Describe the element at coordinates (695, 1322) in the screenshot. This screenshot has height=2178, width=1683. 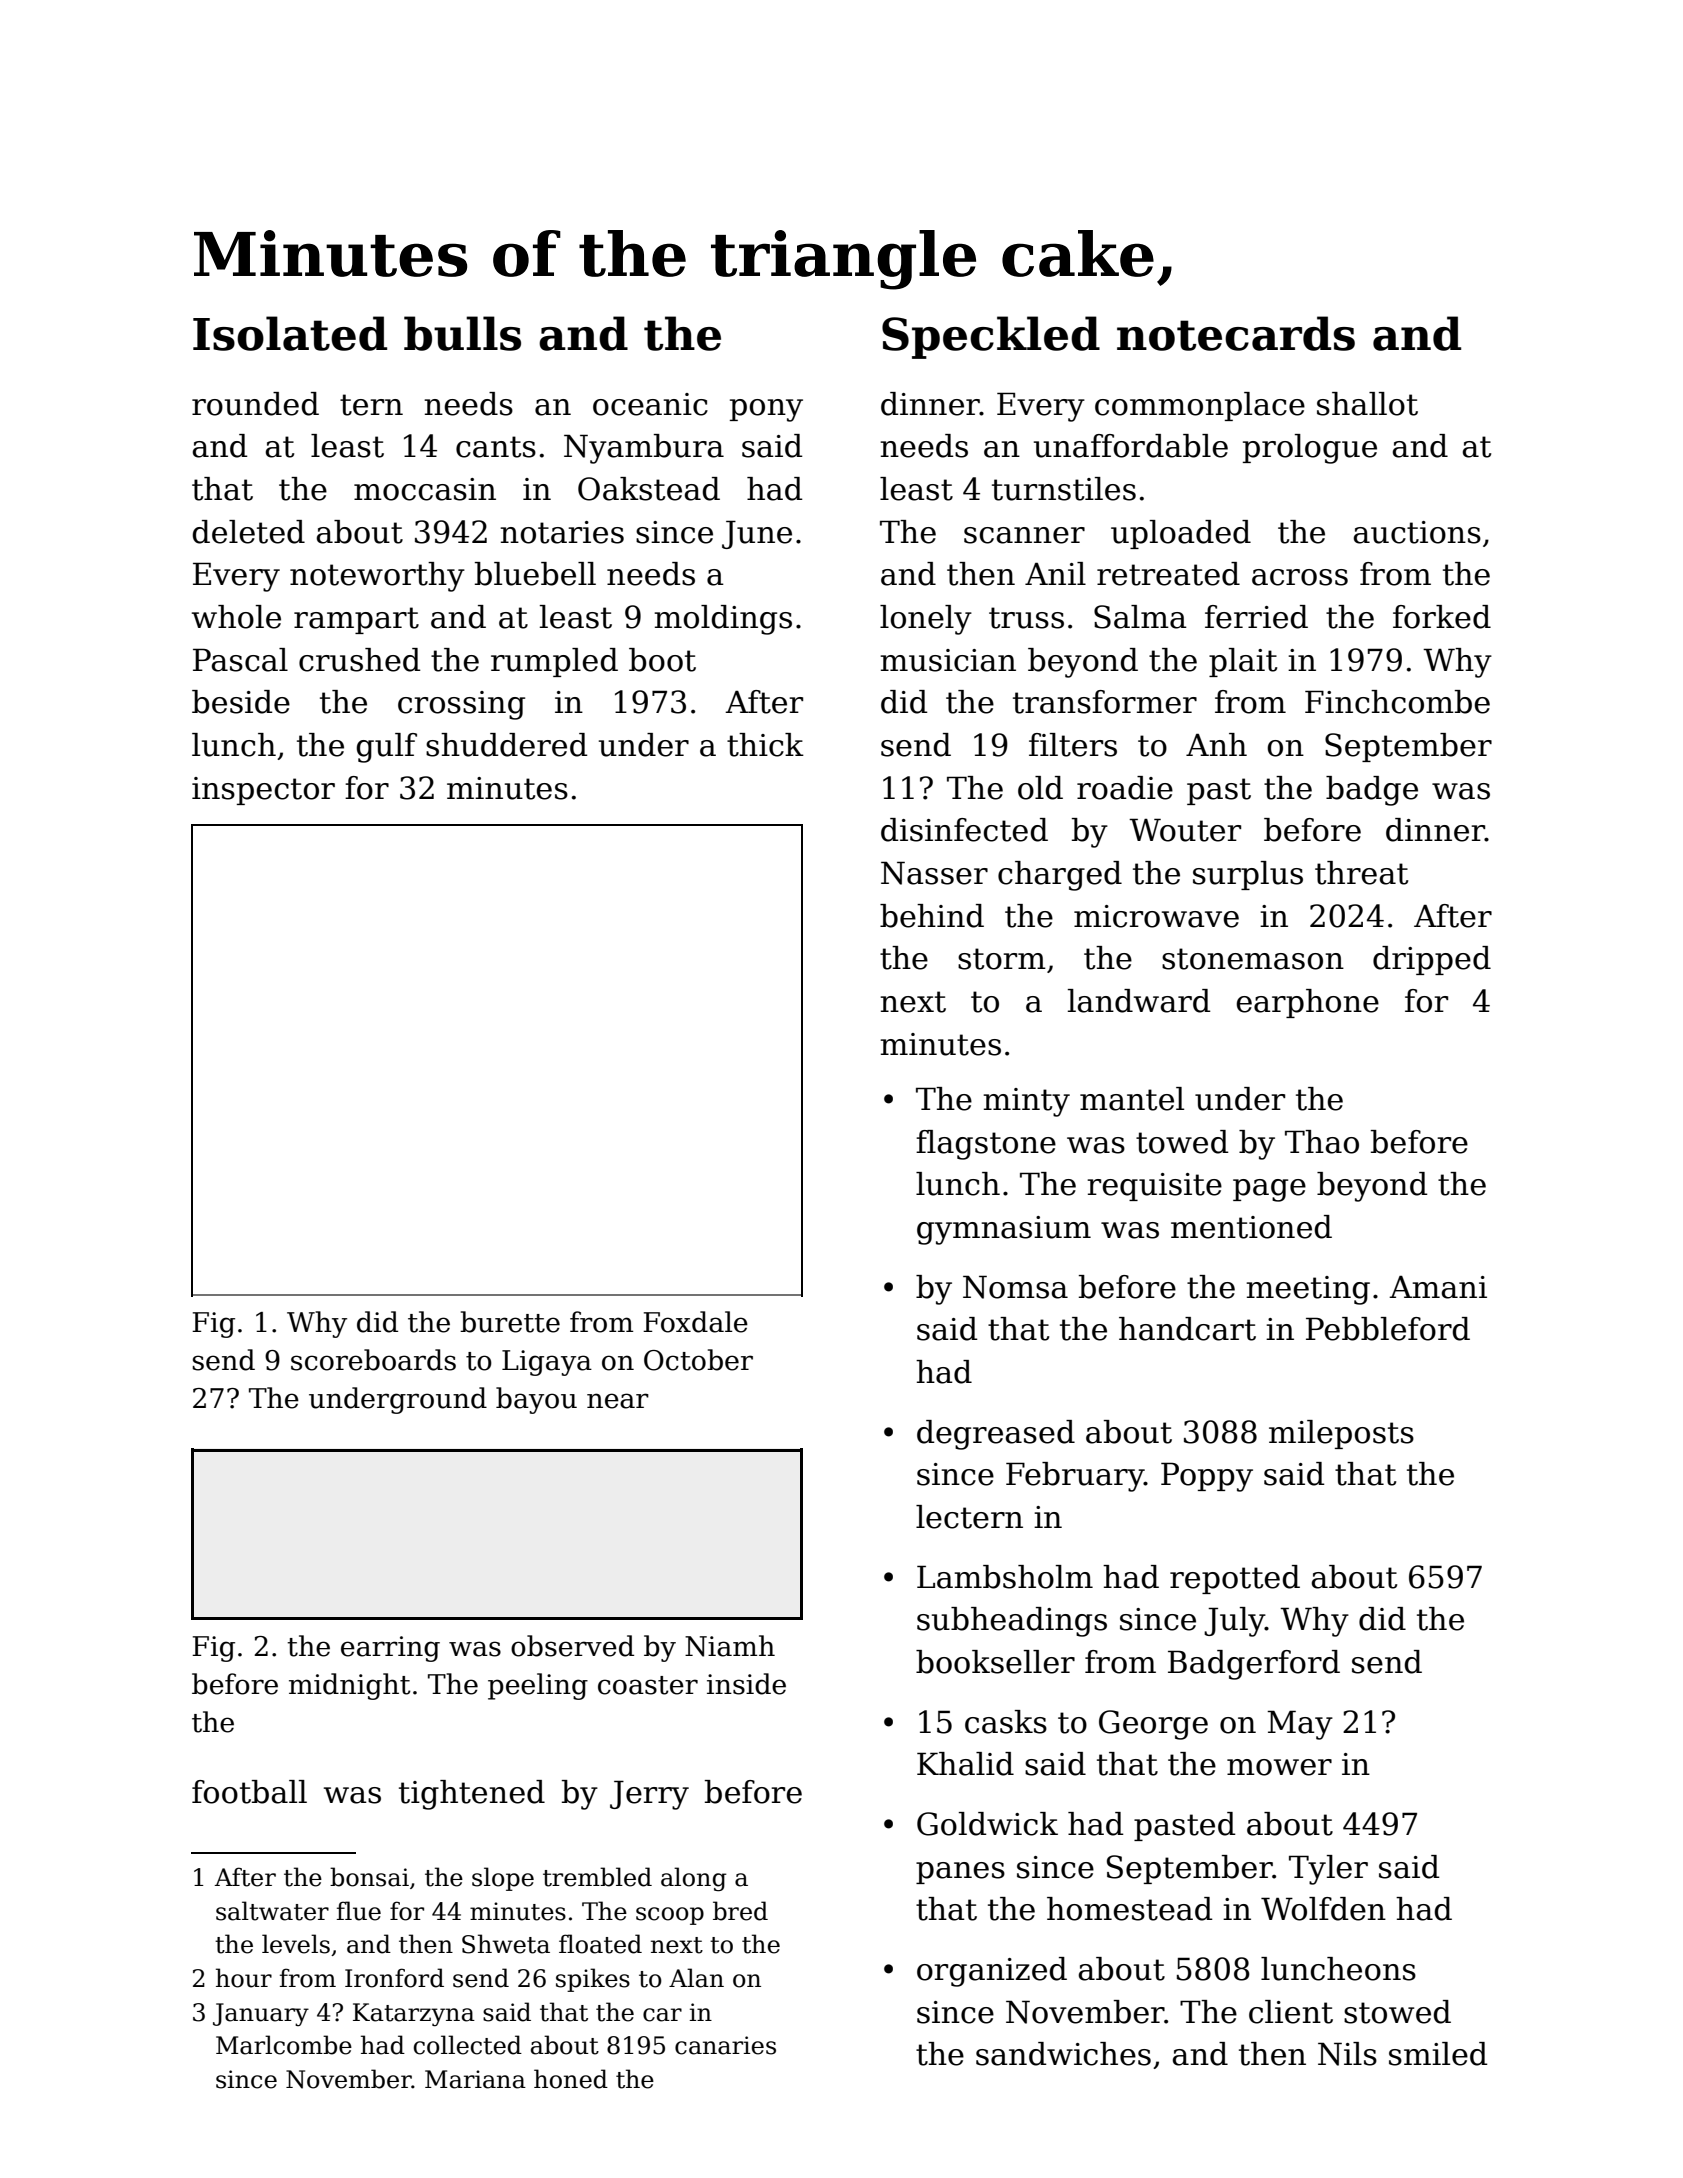
I see `Foxdale` at that location.
